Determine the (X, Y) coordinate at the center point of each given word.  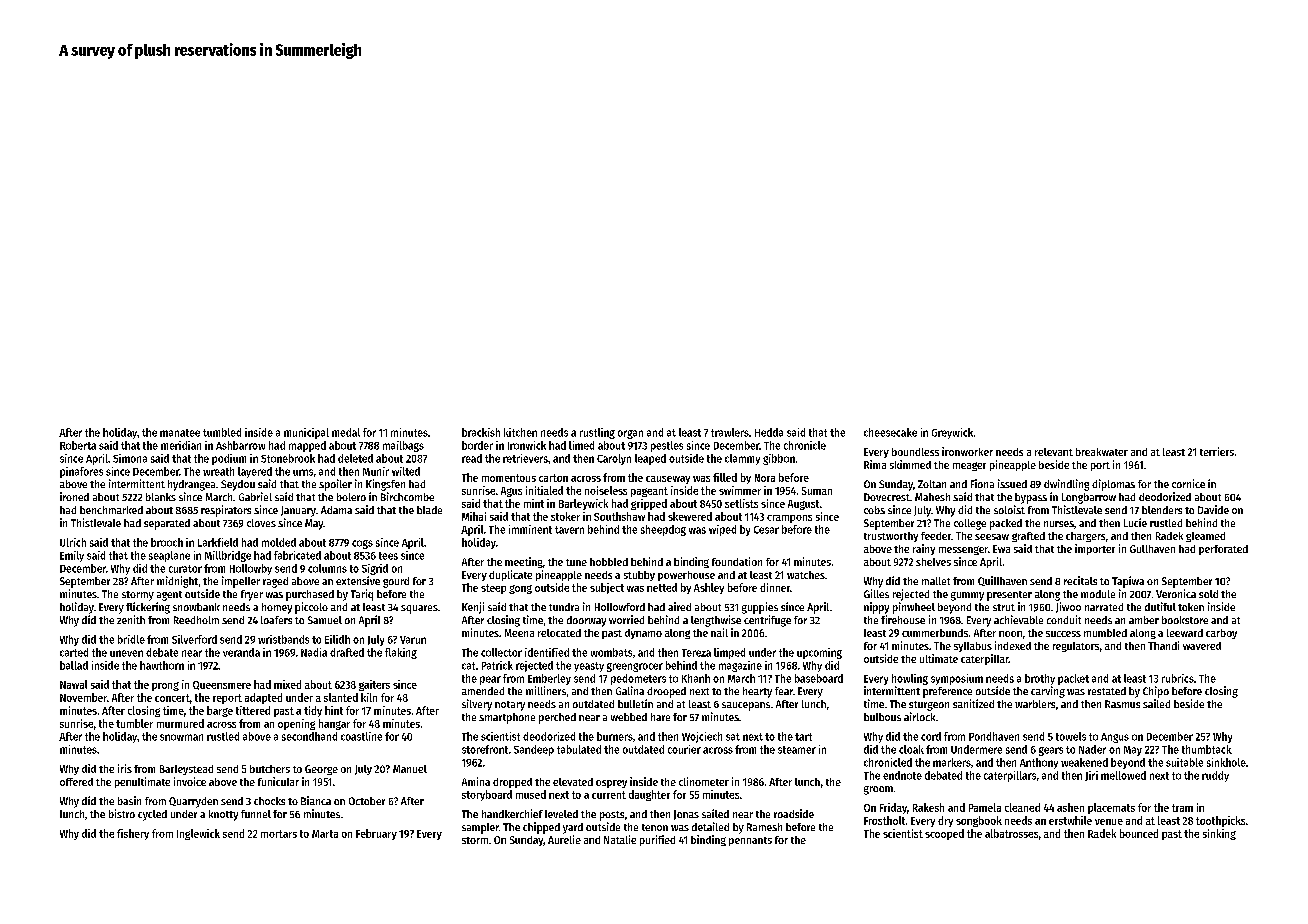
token (1191, 607)
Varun (413, 640)
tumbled (222, 432)
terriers (1217, 451)
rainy (924, 549)
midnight (177, 582)
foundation (737, 561)
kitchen (520, 432)
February (376, 834)
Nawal (73, 684)
